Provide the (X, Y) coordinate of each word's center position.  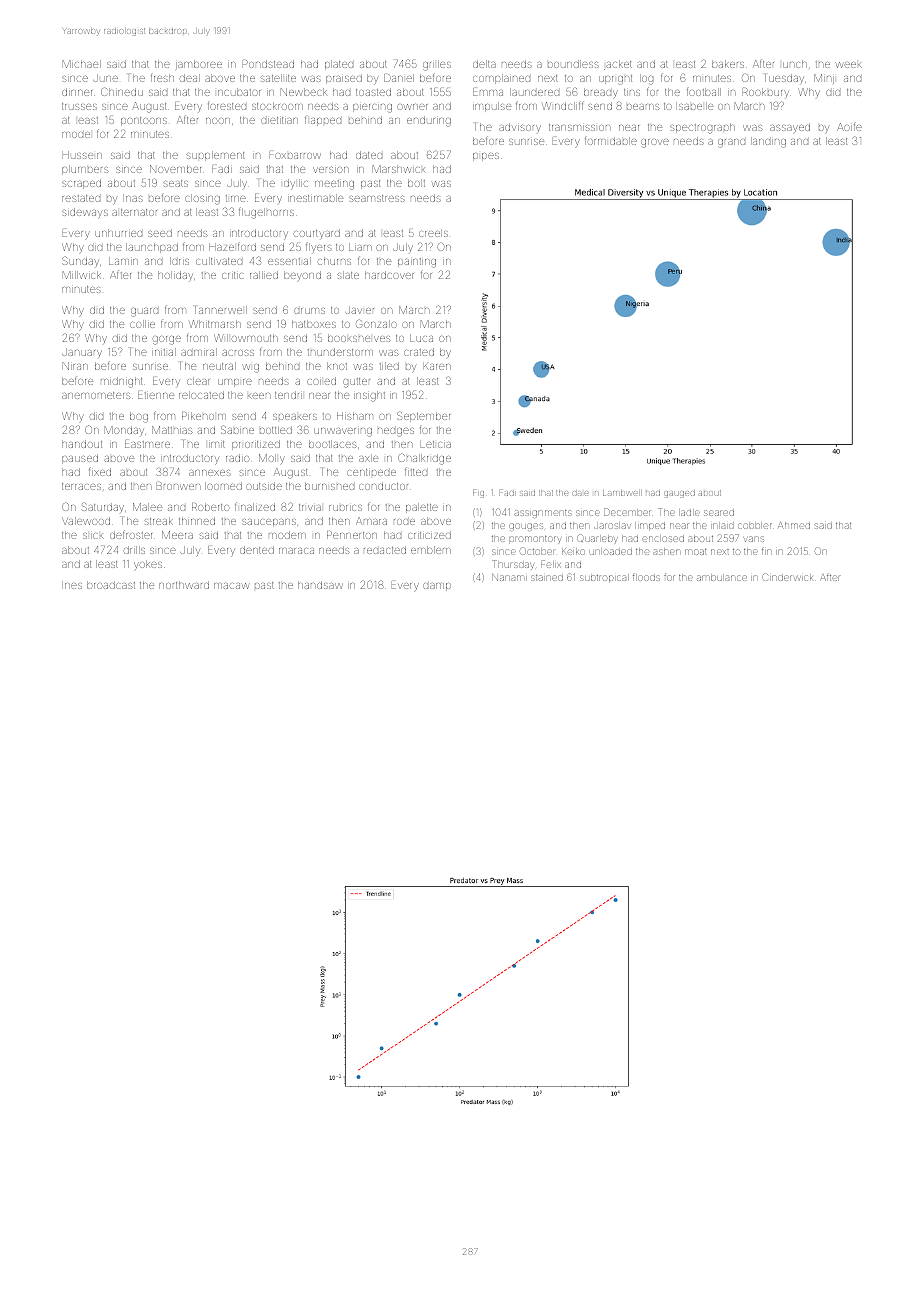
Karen (437, 367)
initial (164, 352)
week (849, 65)
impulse (492, 107)
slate (348, 275)
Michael (82, 64)
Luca (421, 338)
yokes (148, 565)
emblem (431, 550)
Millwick (82, 275)
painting (417, 263)
